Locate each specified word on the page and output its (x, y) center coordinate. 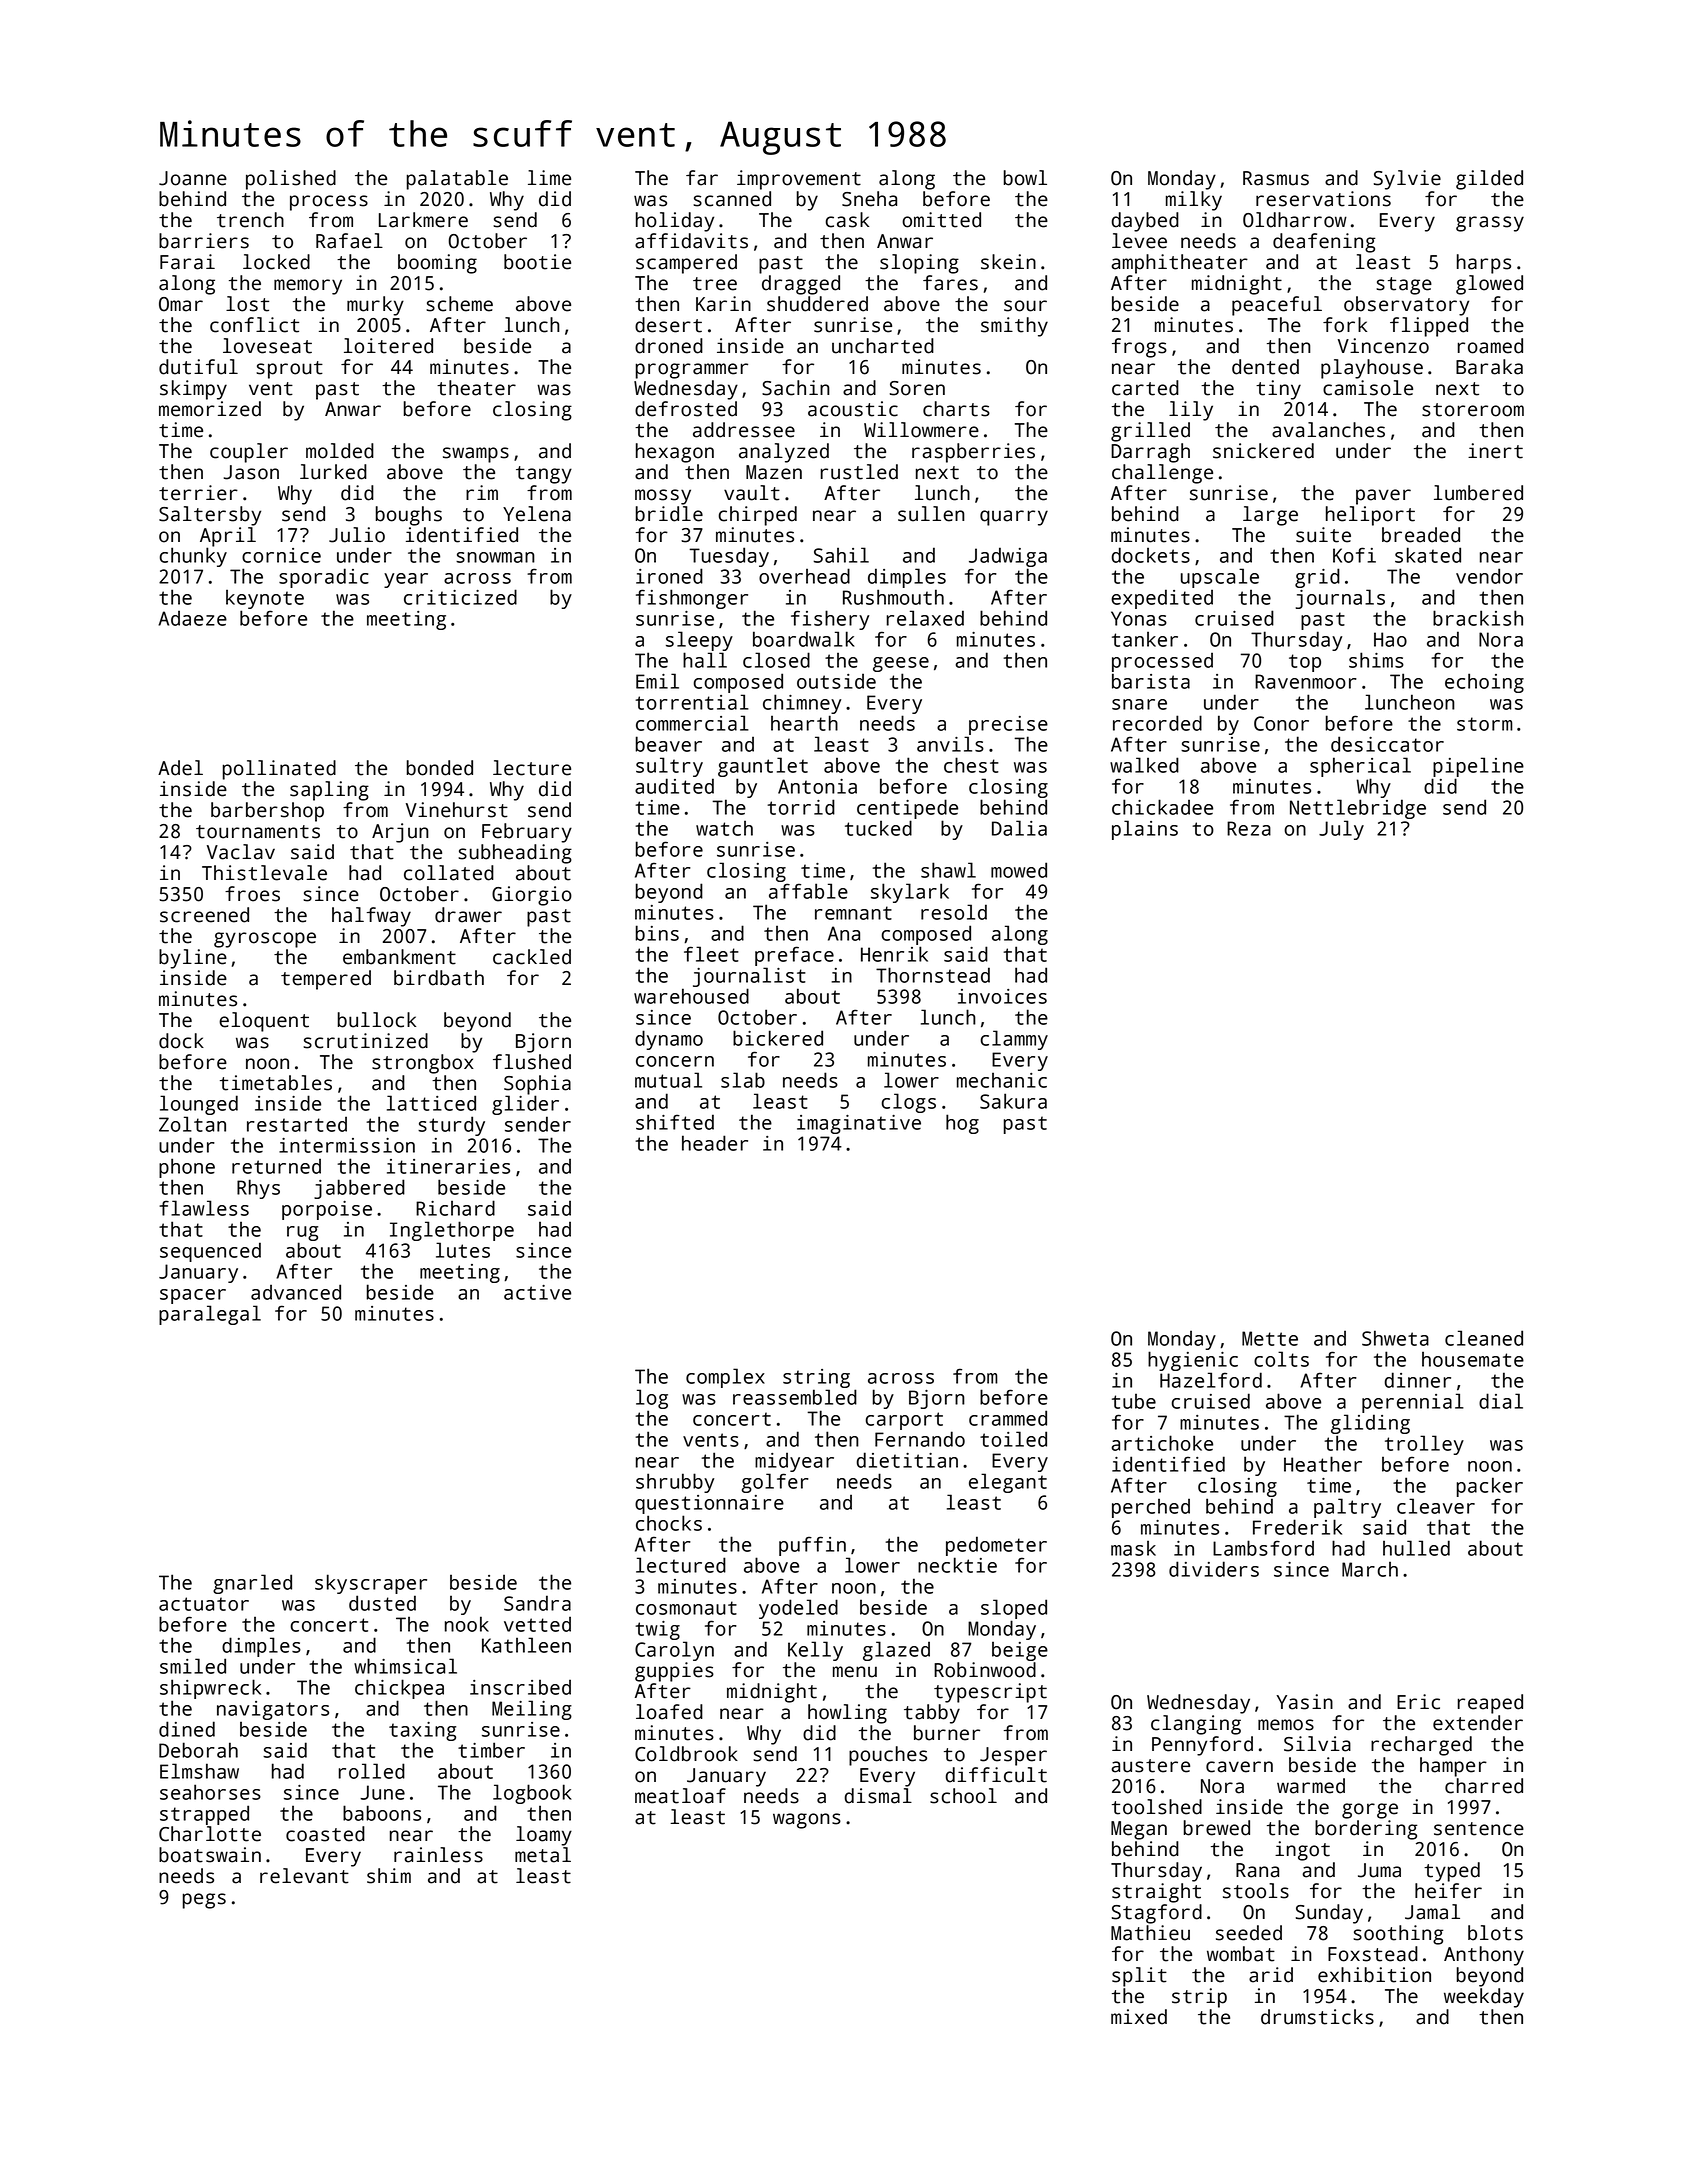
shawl (948, 870)
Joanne (193, 178)
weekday (1484, 1998)
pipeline (1478, 767)
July (1341, 830)
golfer (775, 1483)
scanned (732, 199)
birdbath (439, 978)
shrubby (675, 1483)
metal (543, 1855)
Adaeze (192, 618)
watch (724, 828)
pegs (204, 1901)
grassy (1490, 224)
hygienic (1193, 1361)
